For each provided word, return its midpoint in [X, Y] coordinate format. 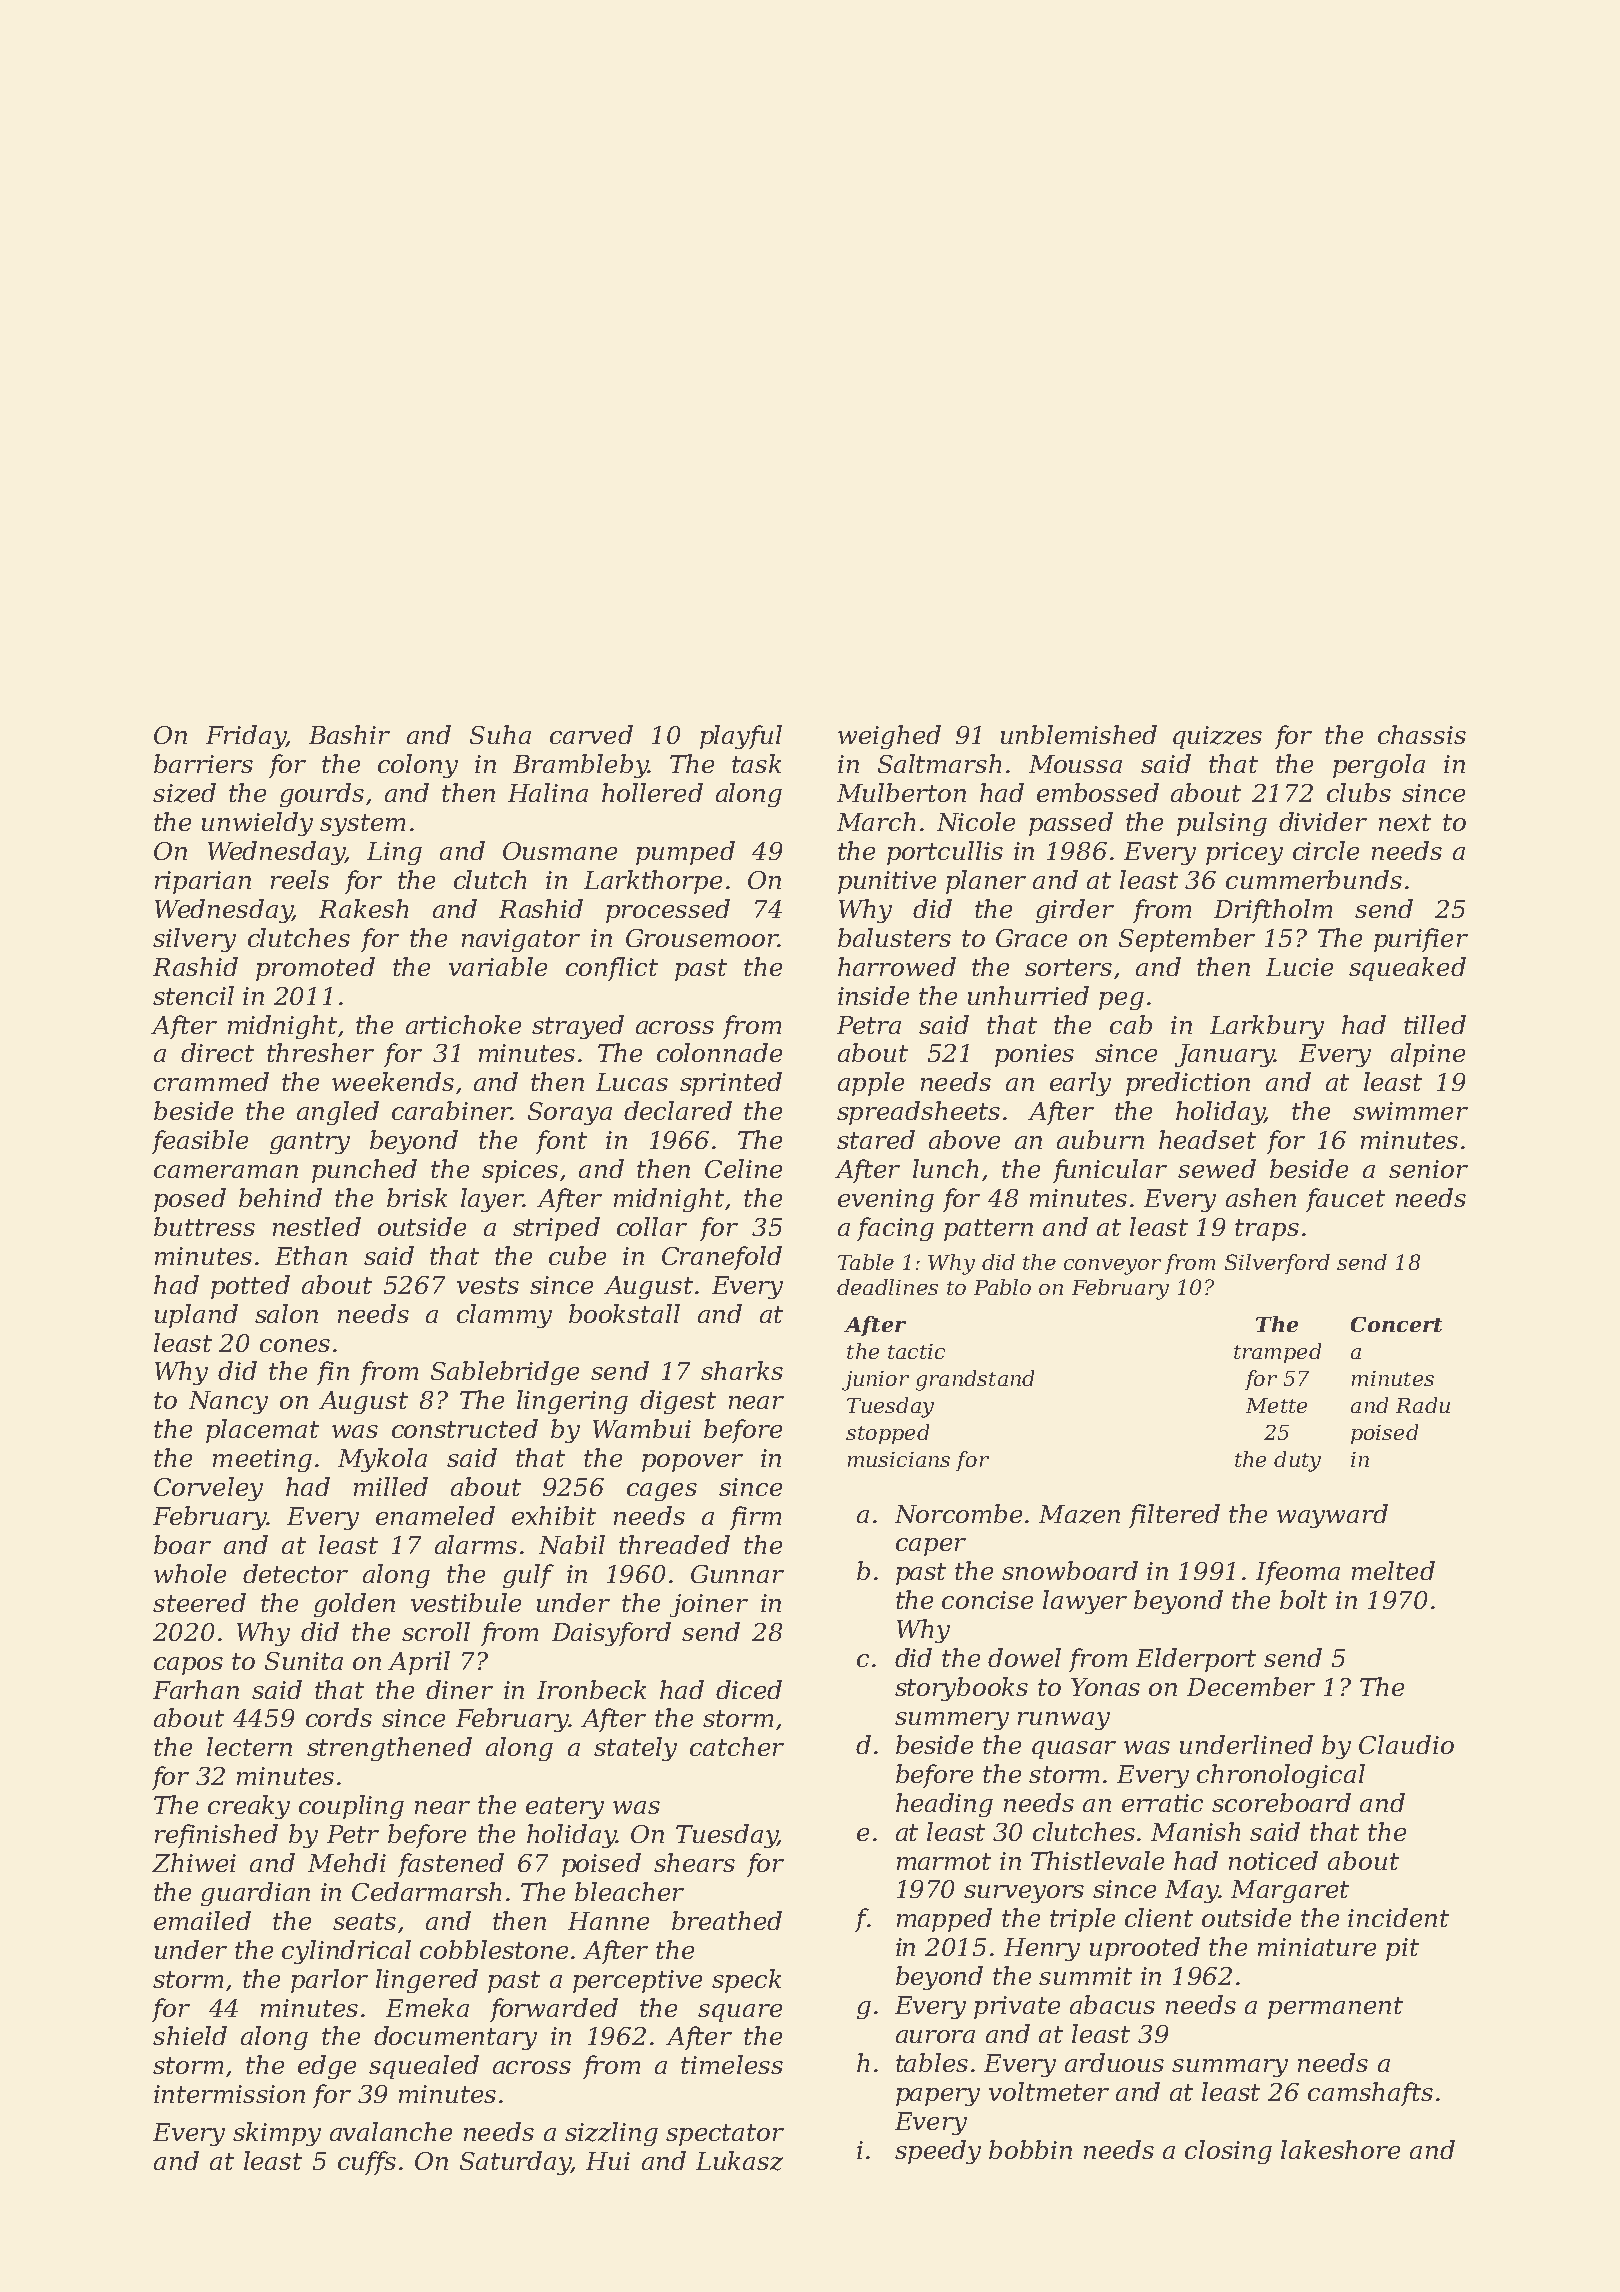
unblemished [1079, 734]
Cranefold [722, 1258]
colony [418, 766]
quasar [1074, 1750]
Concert [1396, 1324]
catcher [737, 1746]
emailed [202, 1920]
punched [364, 1171]
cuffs [367, 2163]
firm [755, 1518]
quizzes [1217, 737]
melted [1393, 1570]
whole [190, 1573]
